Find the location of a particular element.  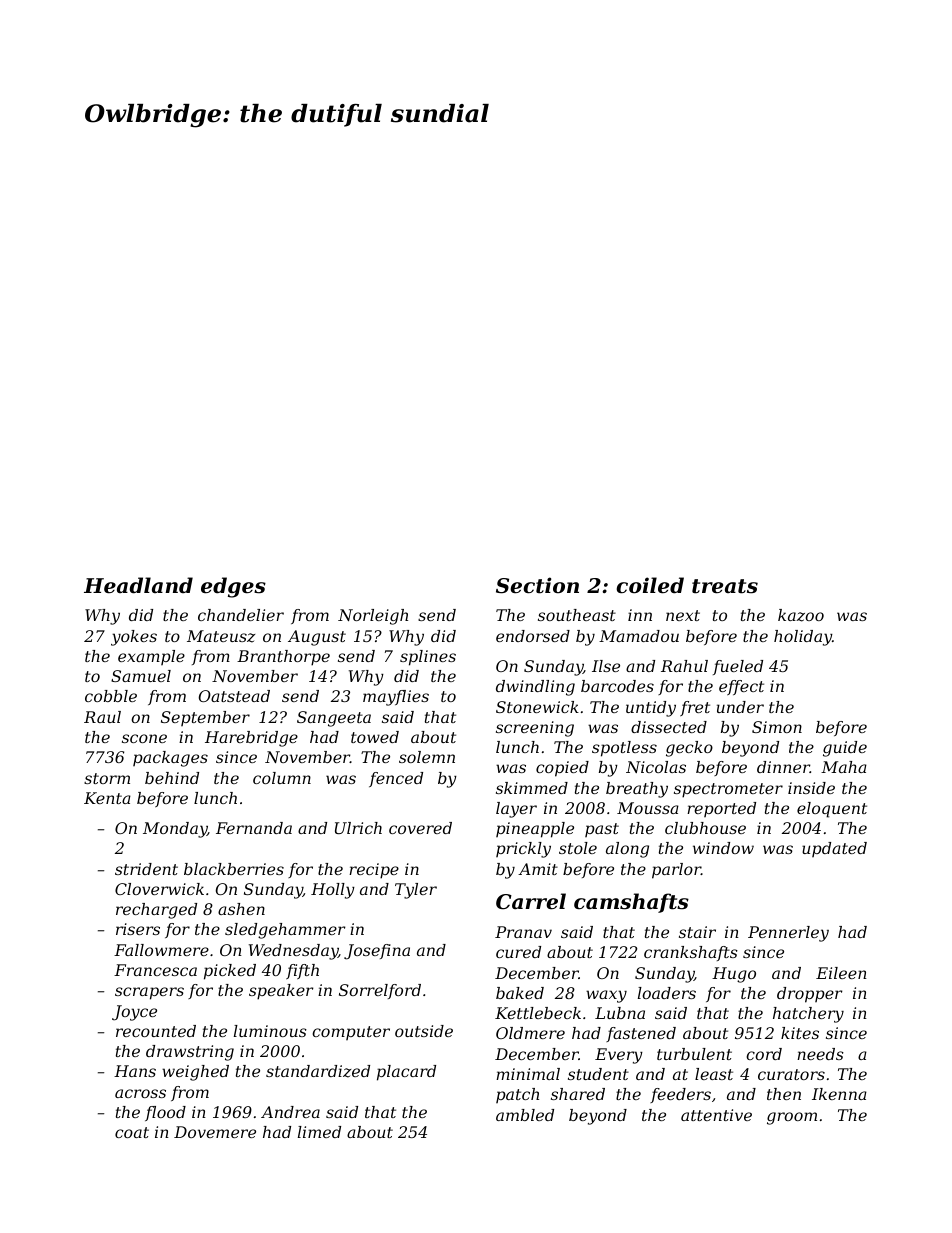

scrapers is located at coordinates (149, 993).
